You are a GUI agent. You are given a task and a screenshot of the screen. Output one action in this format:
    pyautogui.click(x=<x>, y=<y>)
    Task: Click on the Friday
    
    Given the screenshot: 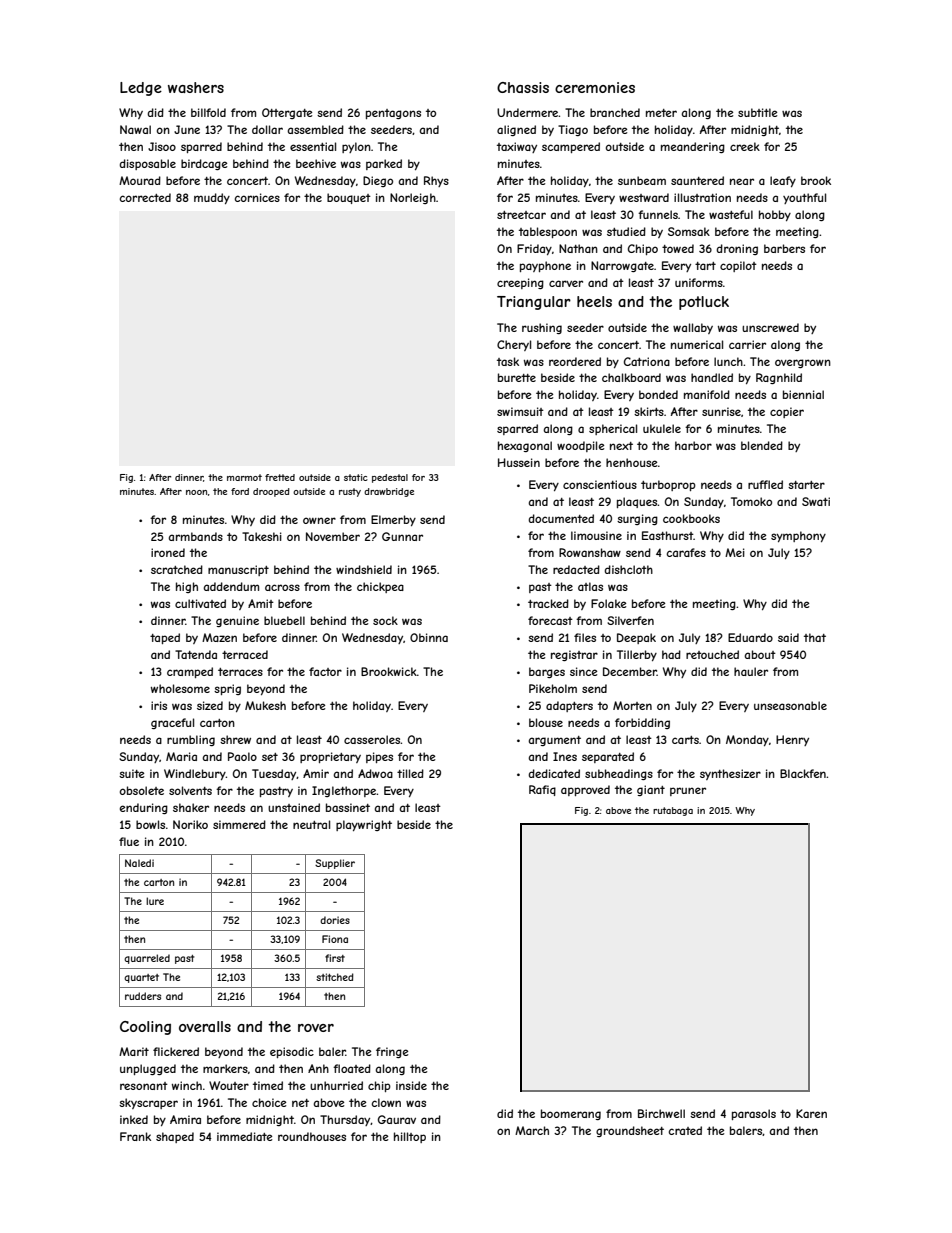 What is the action you would take?
    pyautogui.click(x=534, y=249)
